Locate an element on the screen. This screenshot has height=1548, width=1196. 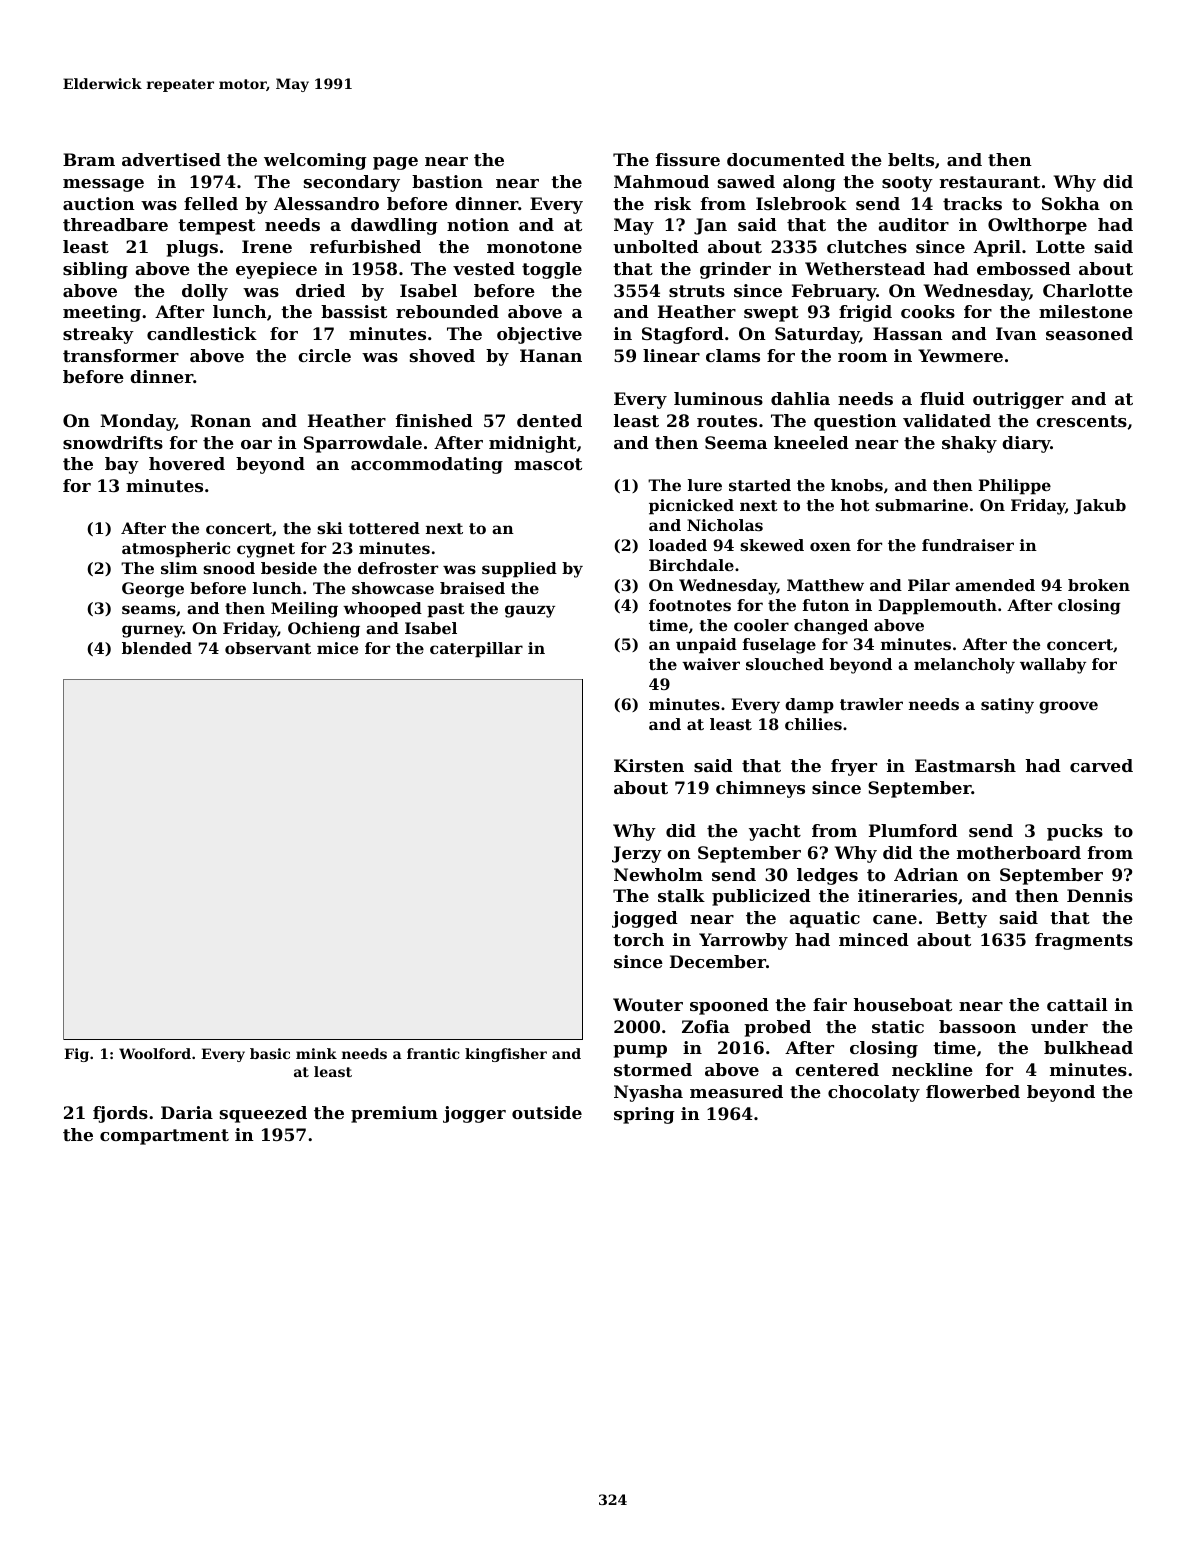
Woolford is located at coordinates (155, 1053).
